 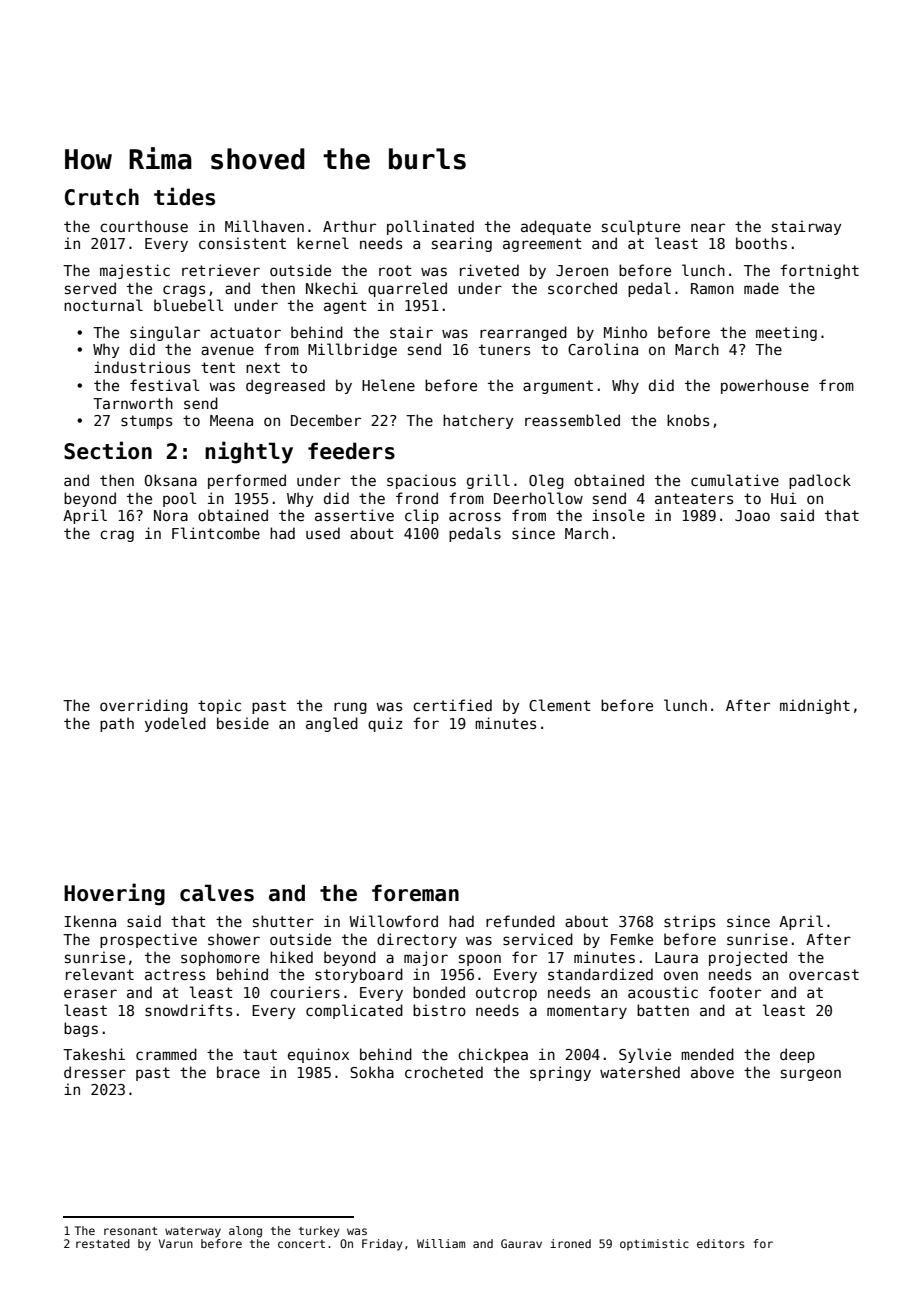 What do you see at coordinates (820, 481) in the document?
I see `padlock` at bounding box center [820, 481].
